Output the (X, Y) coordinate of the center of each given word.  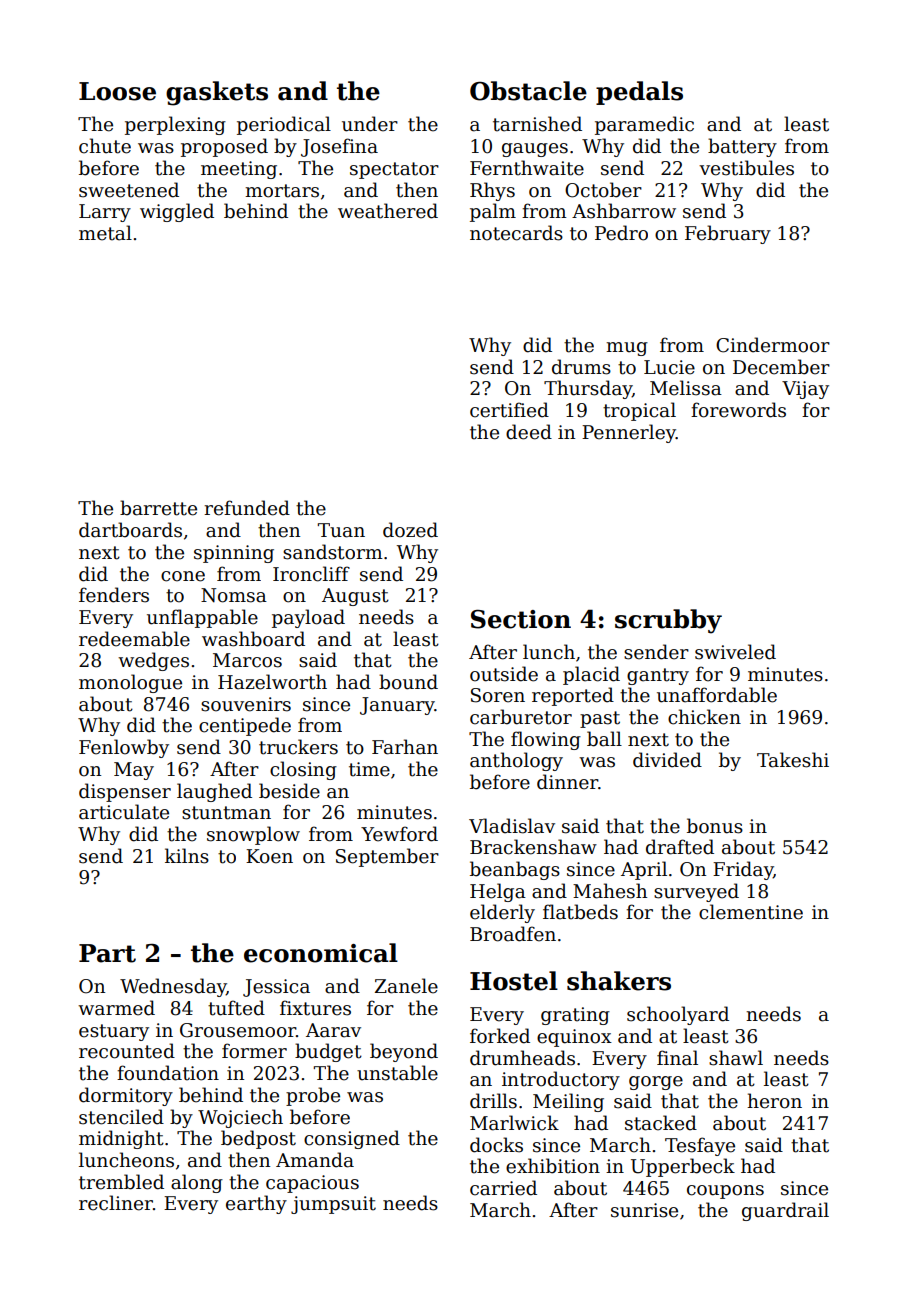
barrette (158, 508)
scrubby (668, 621)
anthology (516, 761)
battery (742, 147)
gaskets (217, 93)
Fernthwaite (527, 168)
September (387, 857)
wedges (153, 661)
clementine (751, 912)
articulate (124, 812)
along (197, 1183)
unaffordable (717, 695)
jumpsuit (333, 1205)
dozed (410, 530)
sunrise (644, 1210)
